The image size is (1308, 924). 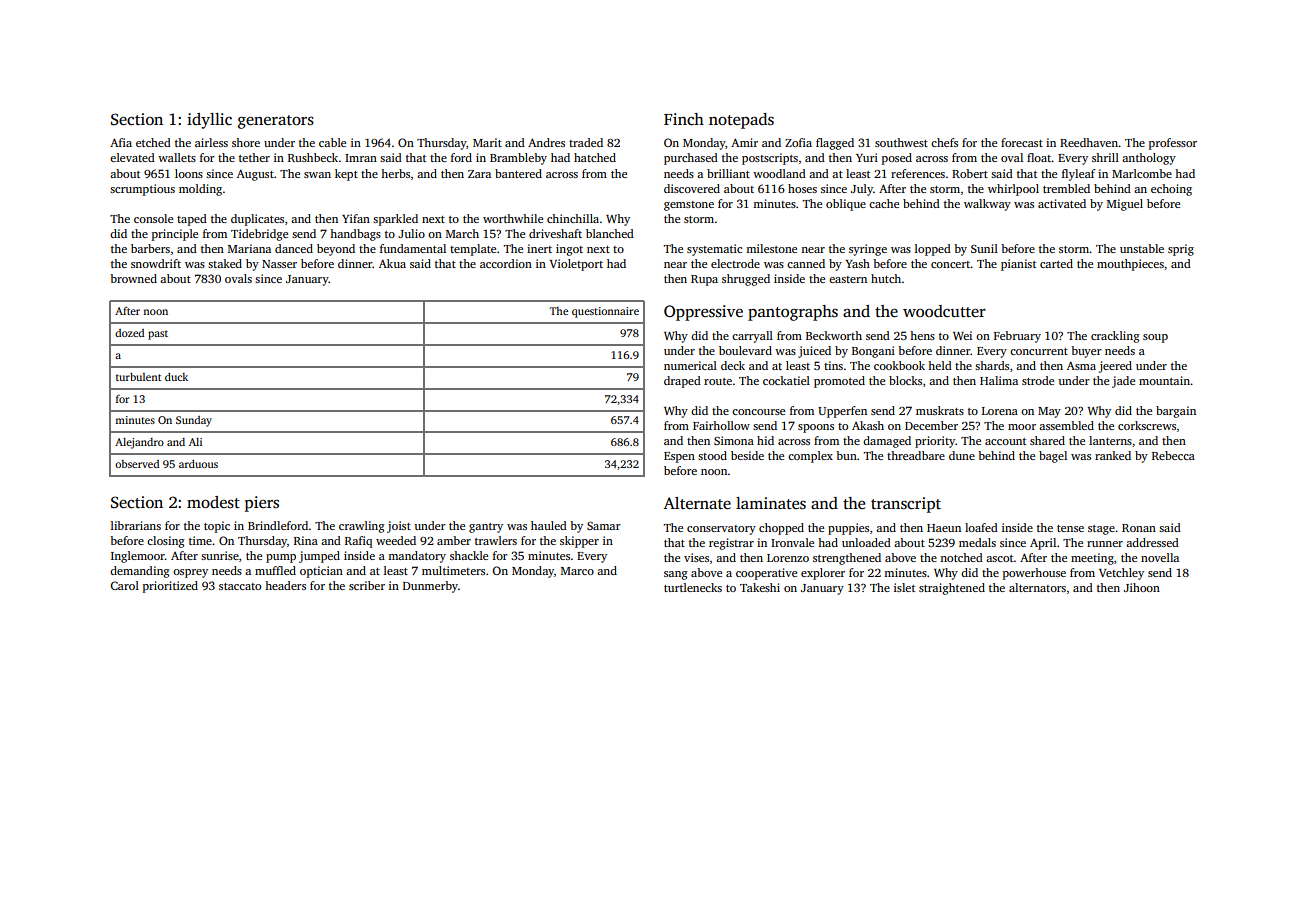 I want to click on Dunmerby, so click(x=430, y=587).
